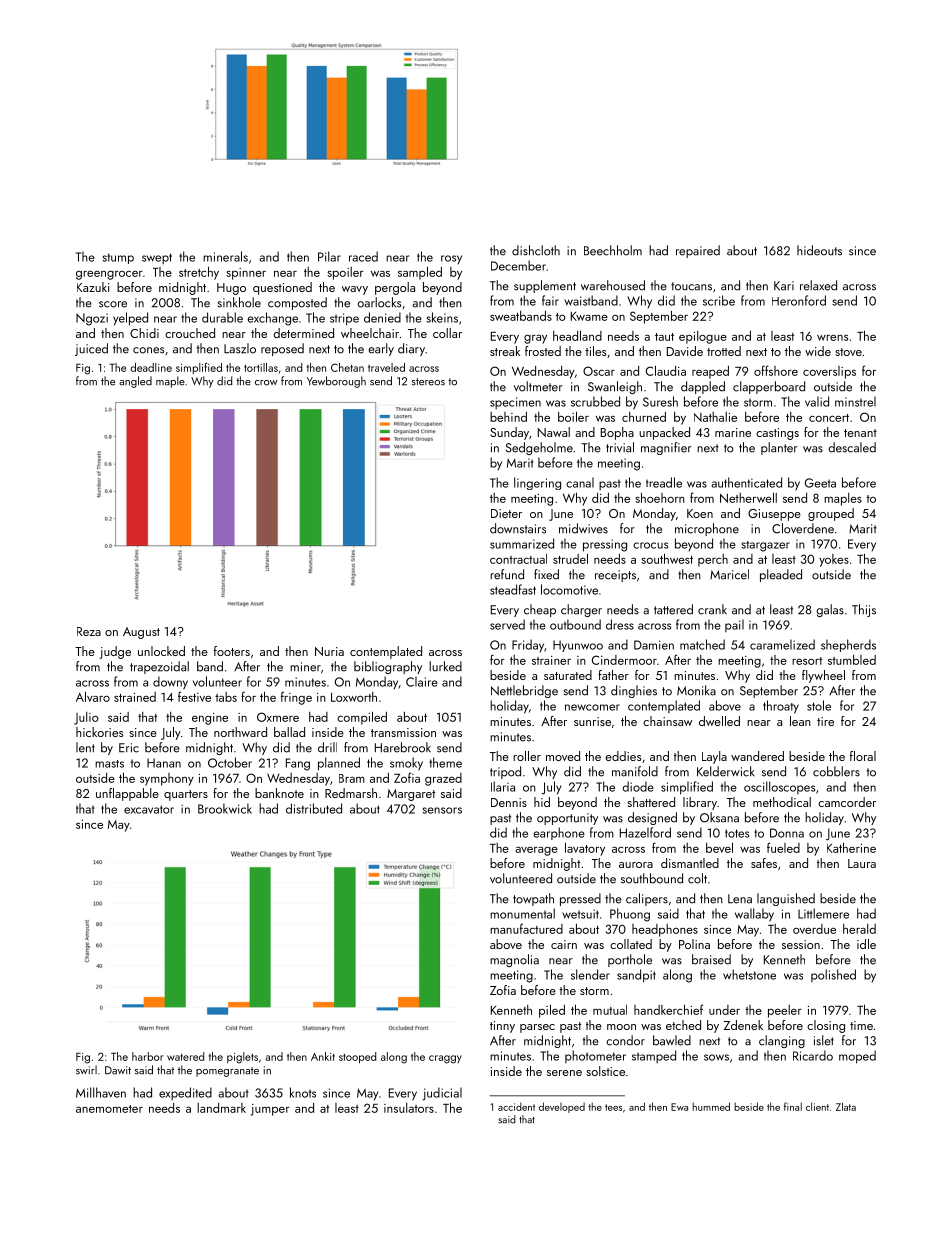  Describe the element at coordinates (848, 645) in the page. I see `shepherds` at that location.
